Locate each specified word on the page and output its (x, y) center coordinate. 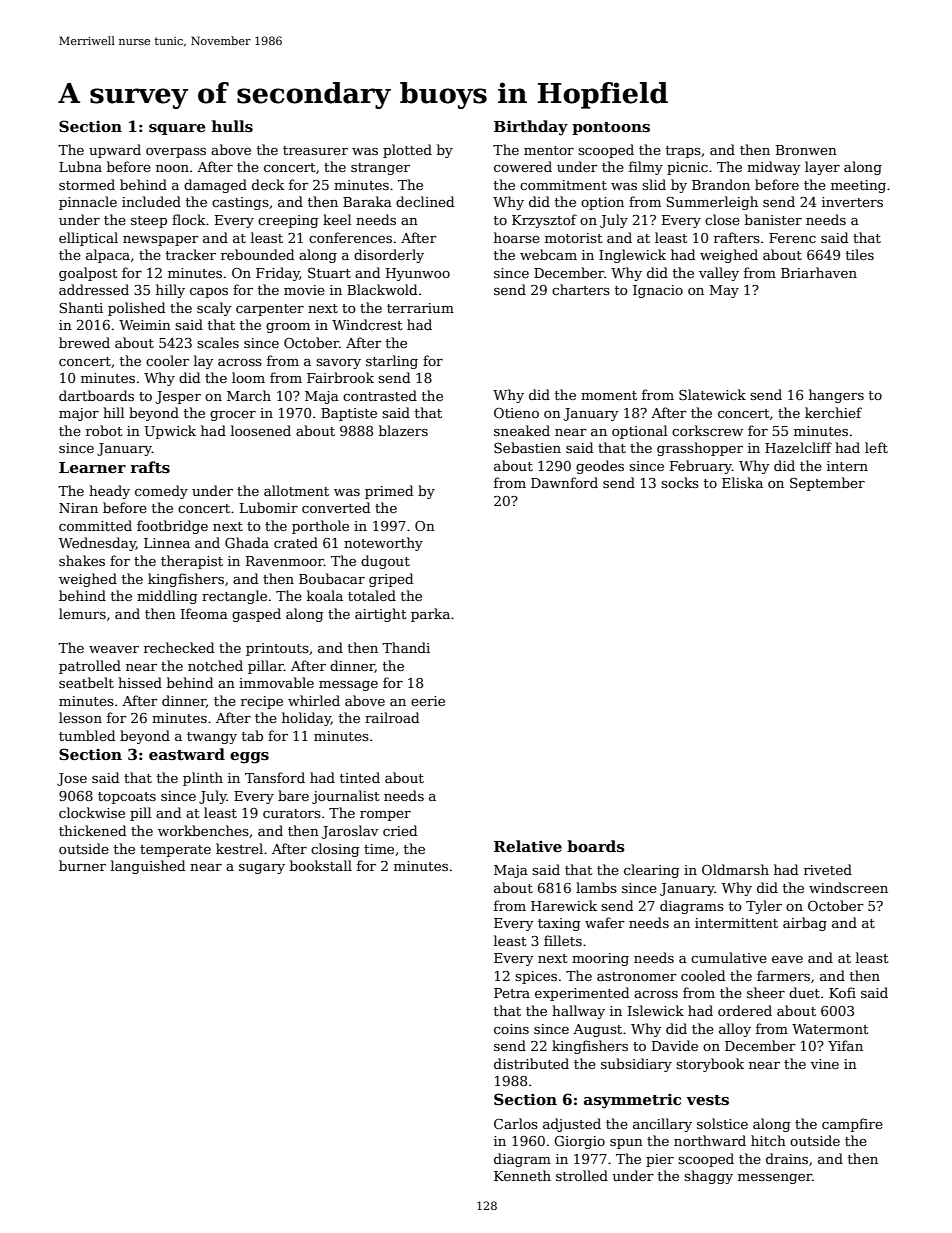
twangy (212, 738)
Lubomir (269, 507)
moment (609, 395)
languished (148, 867)
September (827, 484)
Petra (512, 993)
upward (115, 151)
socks (680, 482)
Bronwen (806, 150)
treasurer (315, 150)
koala (325, 595)
